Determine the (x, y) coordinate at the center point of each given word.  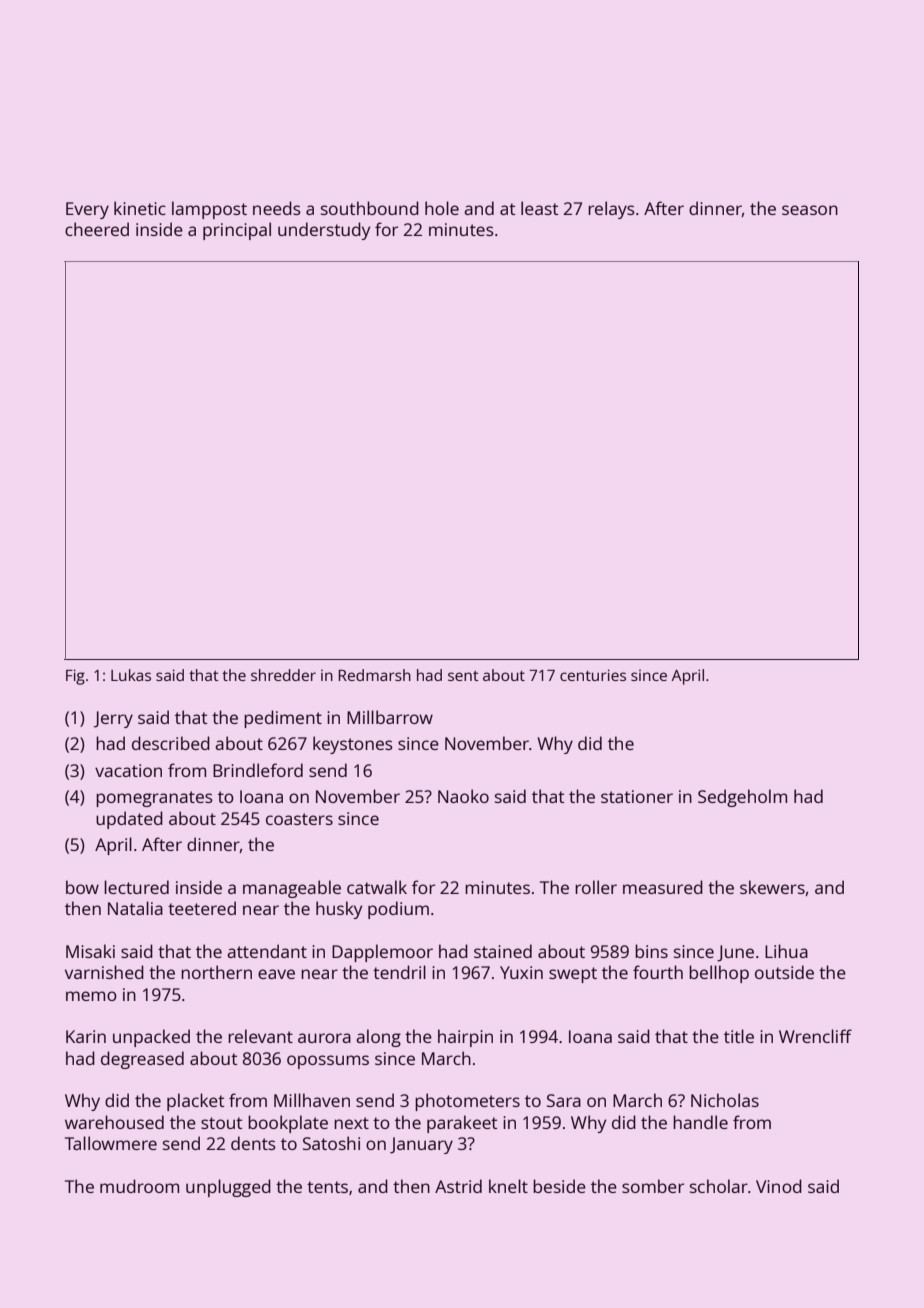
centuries (593, 675)
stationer (637, 796)
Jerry (113, 719)
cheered (97, 229)
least (539, 208)
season (810, 210)
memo (91, 996)
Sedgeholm (742, 798)
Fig (75, 677)
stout (221, 1123)
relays (611, 210)
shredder (283, 675)
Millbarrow (390, 717)
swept (573, 975)
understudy (324, 231)
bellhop (719, 974)
